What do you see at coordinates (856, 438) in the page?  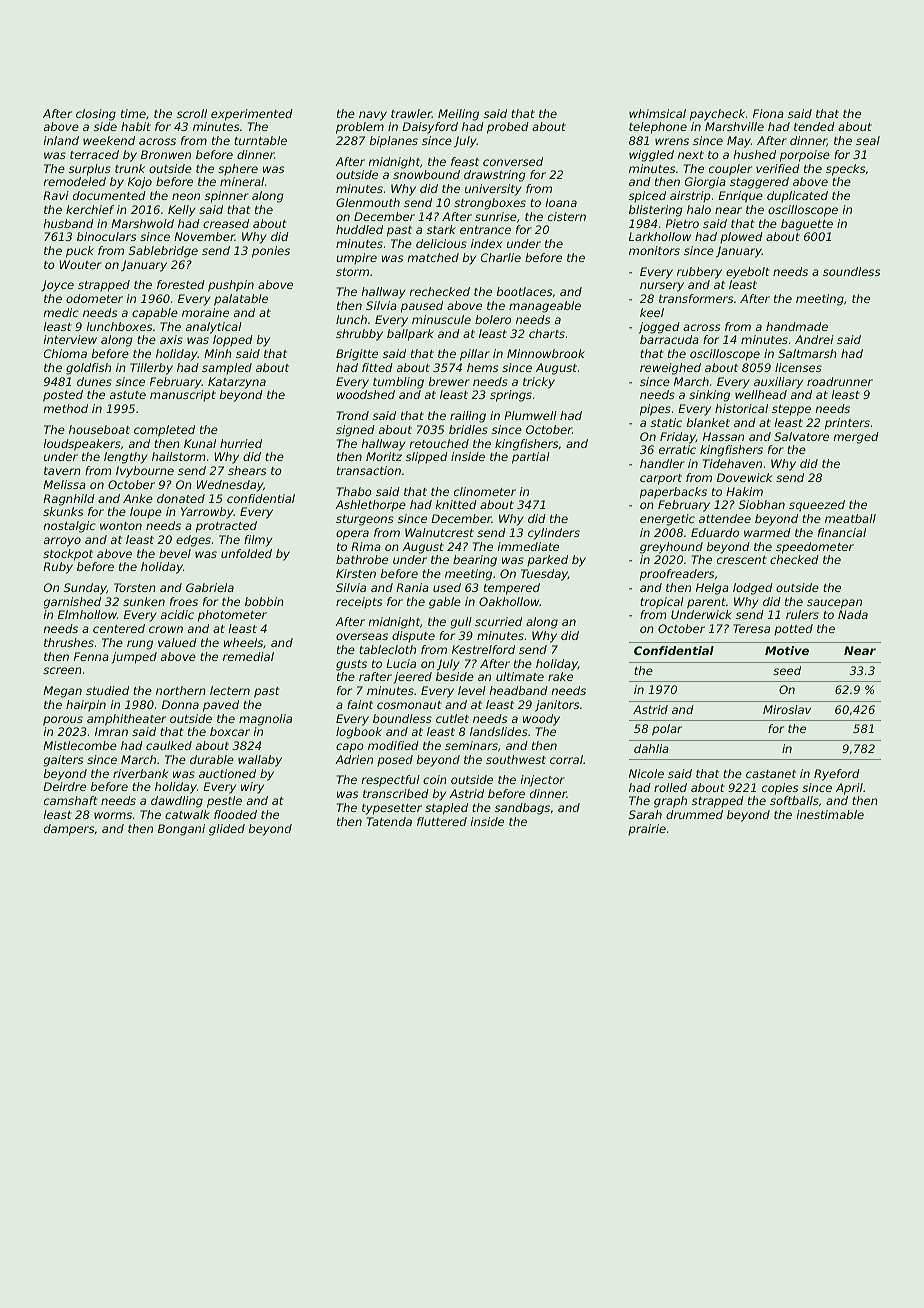 I see `merged` at bounding box center [856, 438].
